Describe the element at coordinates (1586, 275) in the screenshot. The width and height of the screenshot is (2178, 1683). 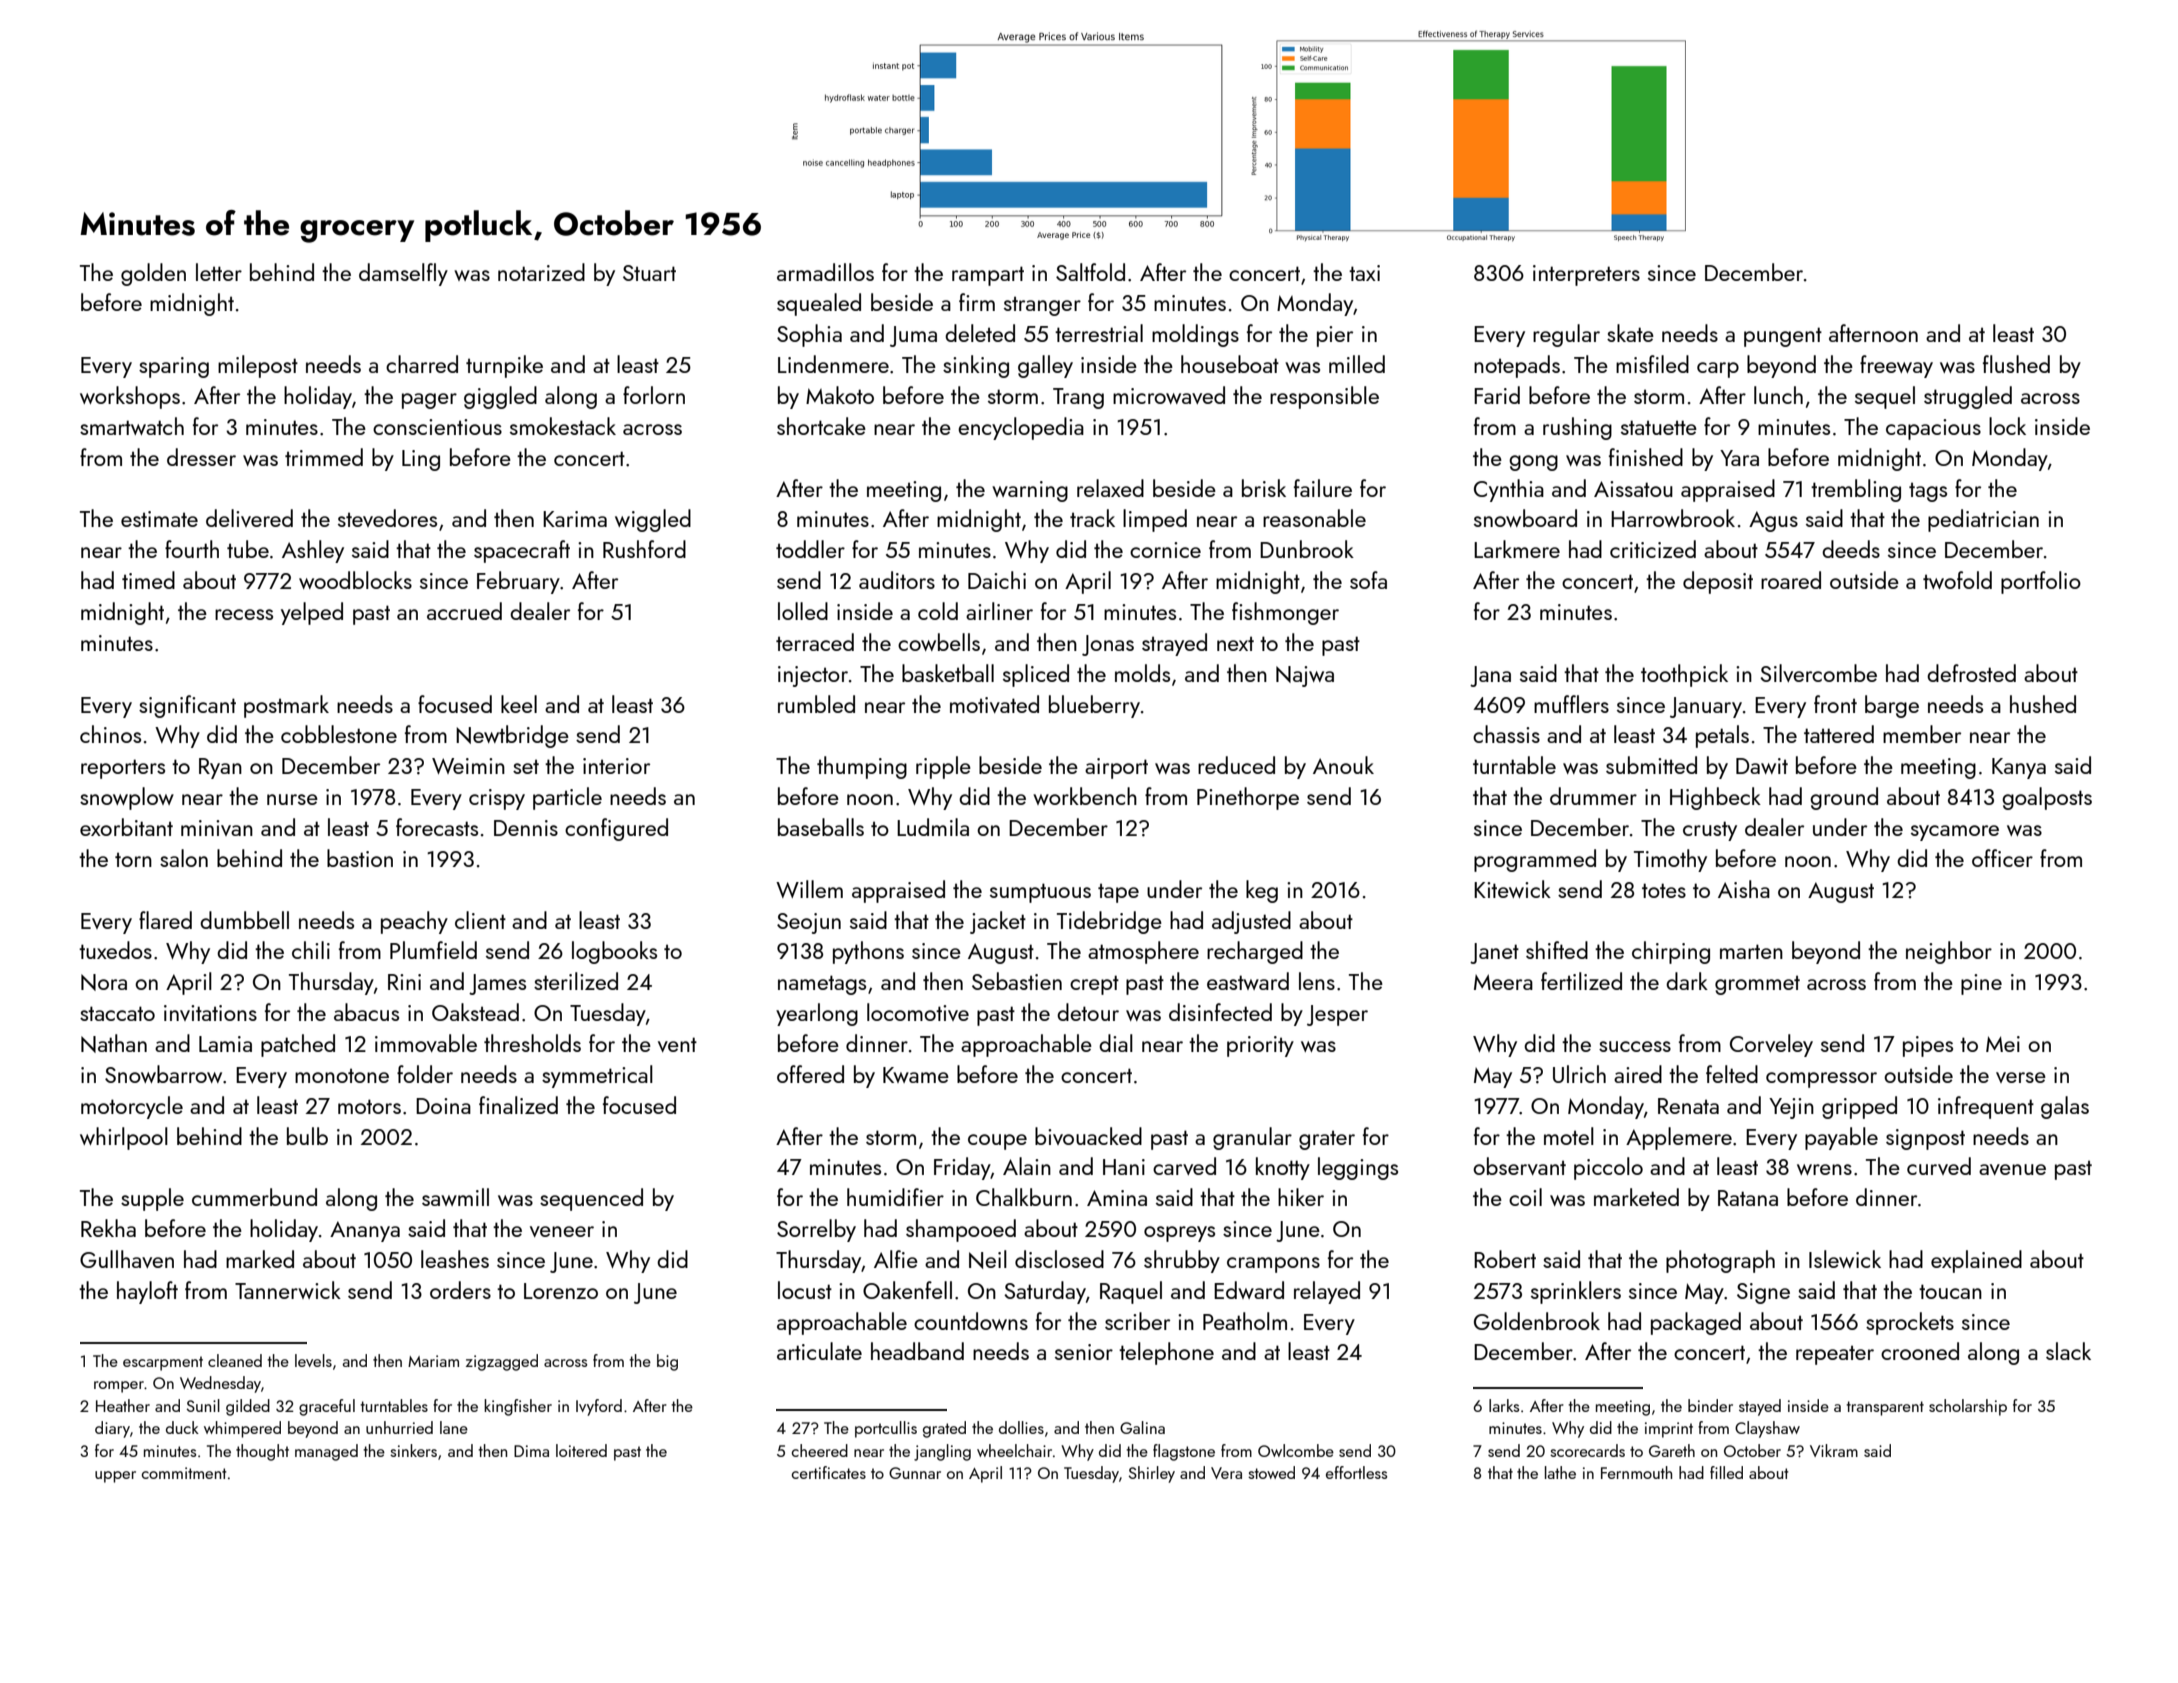
I see `interpreters` at that location.
